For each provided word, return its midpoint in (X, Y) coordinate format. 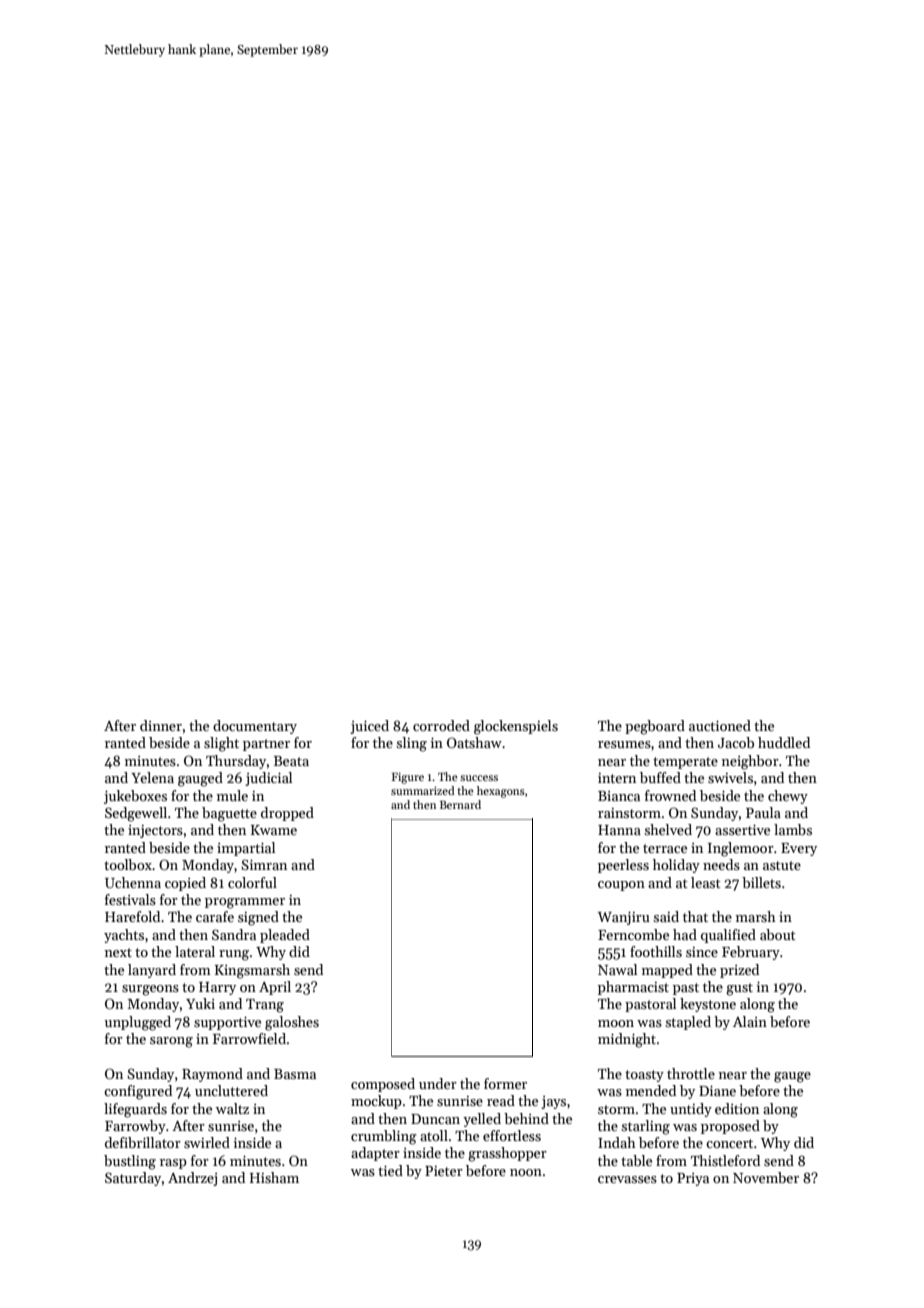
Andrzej (192, 1179)
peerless (623, 866)
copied (185, 884)
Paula (763, 812)
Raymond (212, 1075)
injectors (155, 831)
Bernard (460, 804)
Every (799, 849)
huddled (784, 742)
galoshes (292, 1023)
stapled (688, 1023)
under (438, 1083)
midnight (627, 1040)
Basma (295, 1074)
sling (412, 744)
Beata (291, 761)
